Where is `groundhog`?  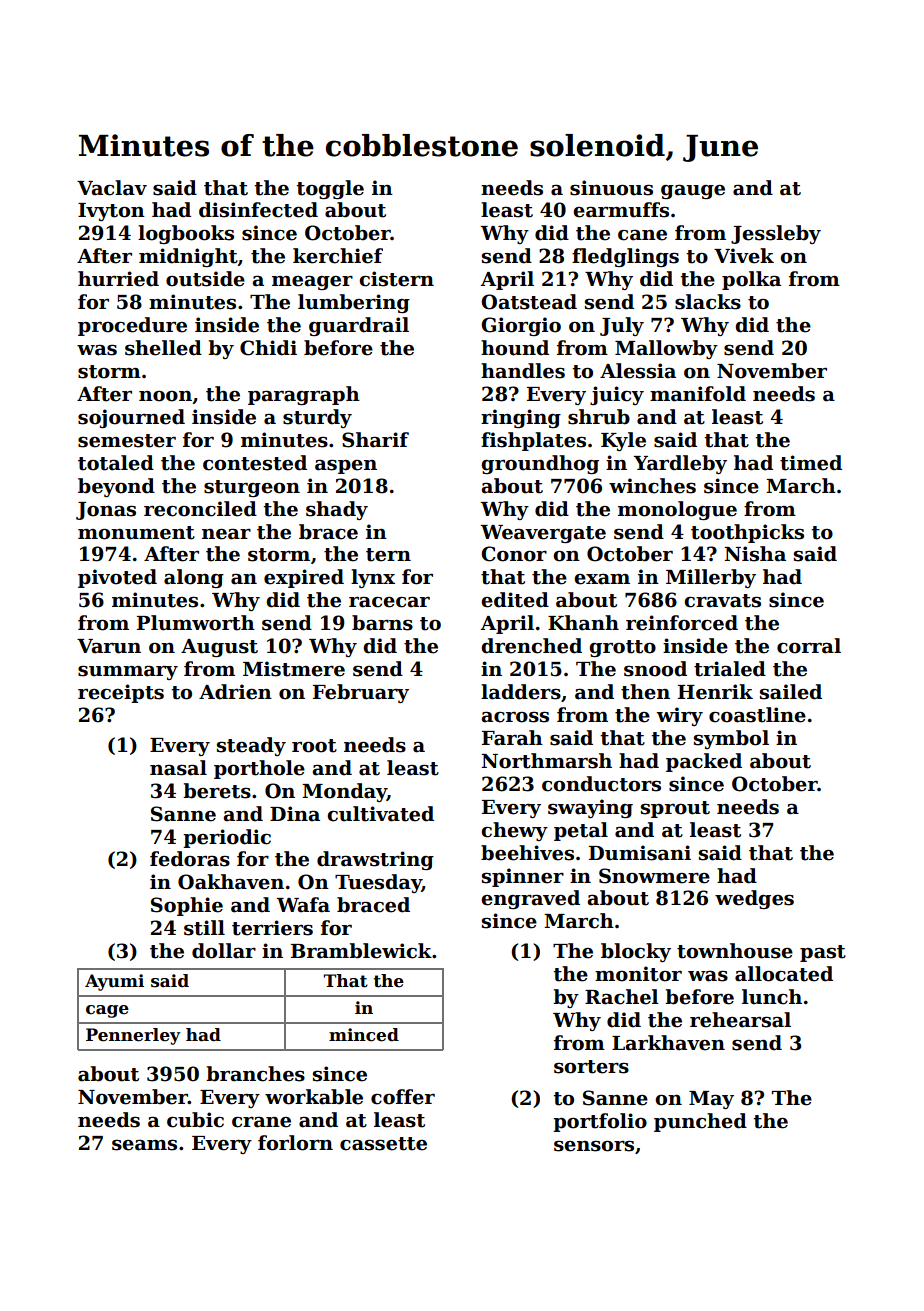
groundhog is located at coordinates (540, 464).
